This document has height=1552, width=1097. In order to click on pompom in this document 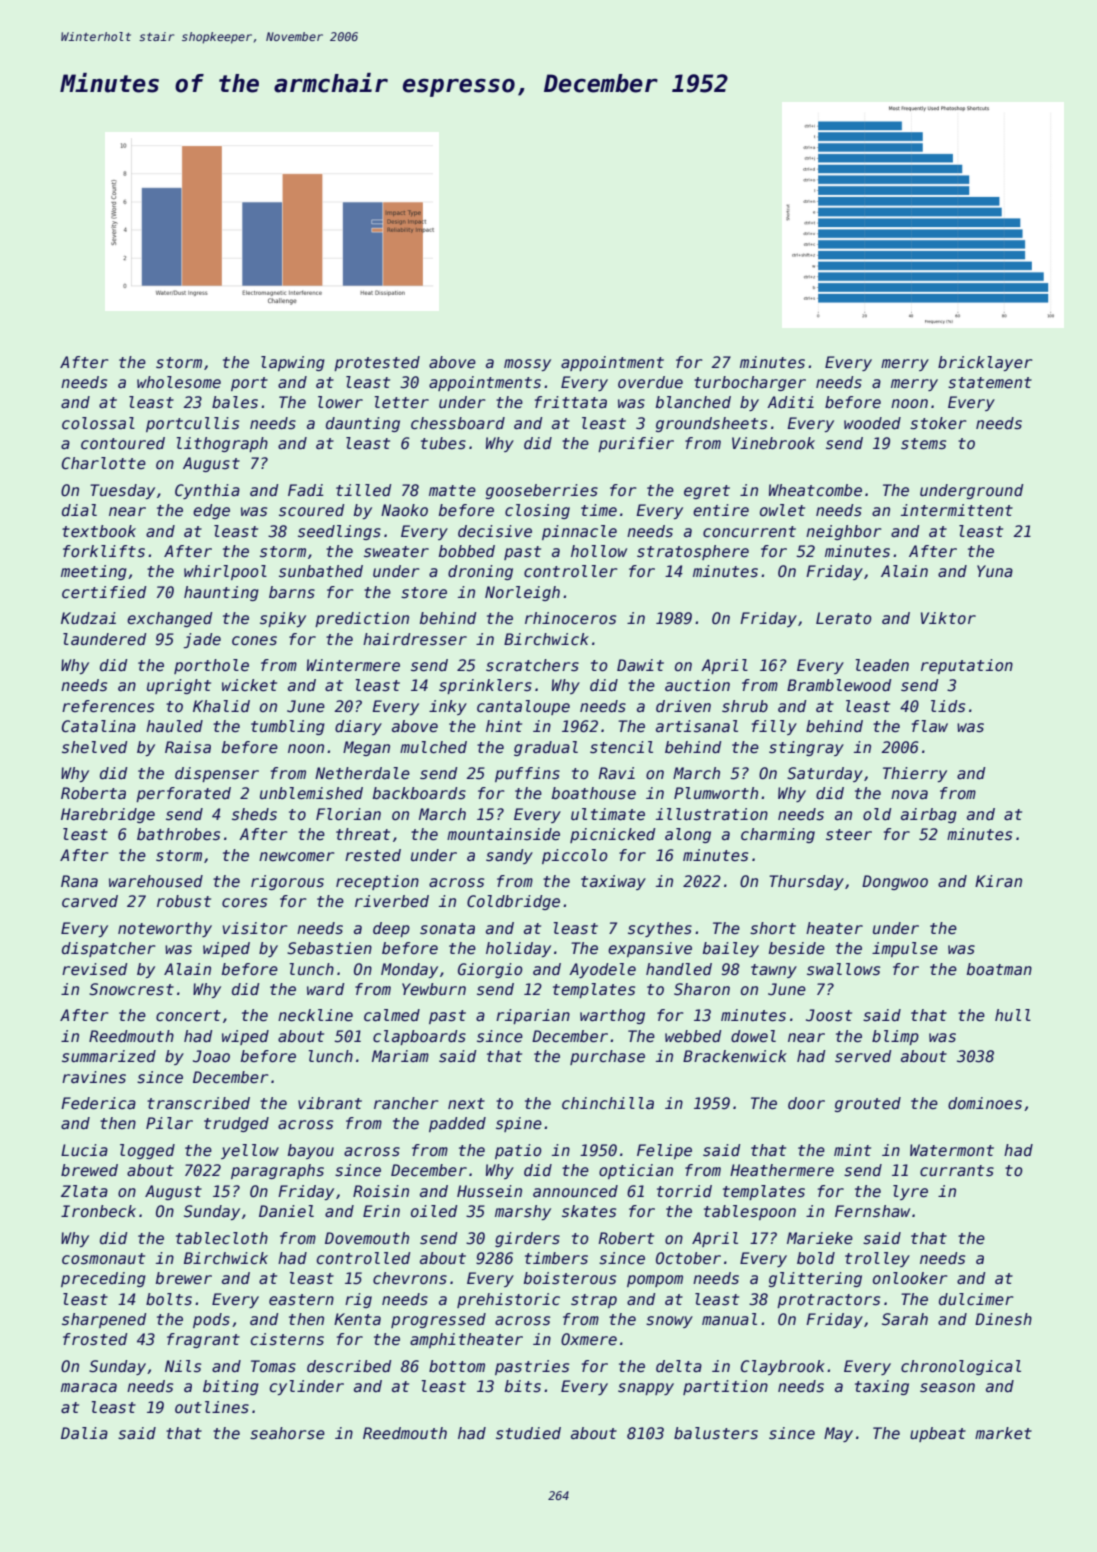, I will do `click(655, 1281)`.
